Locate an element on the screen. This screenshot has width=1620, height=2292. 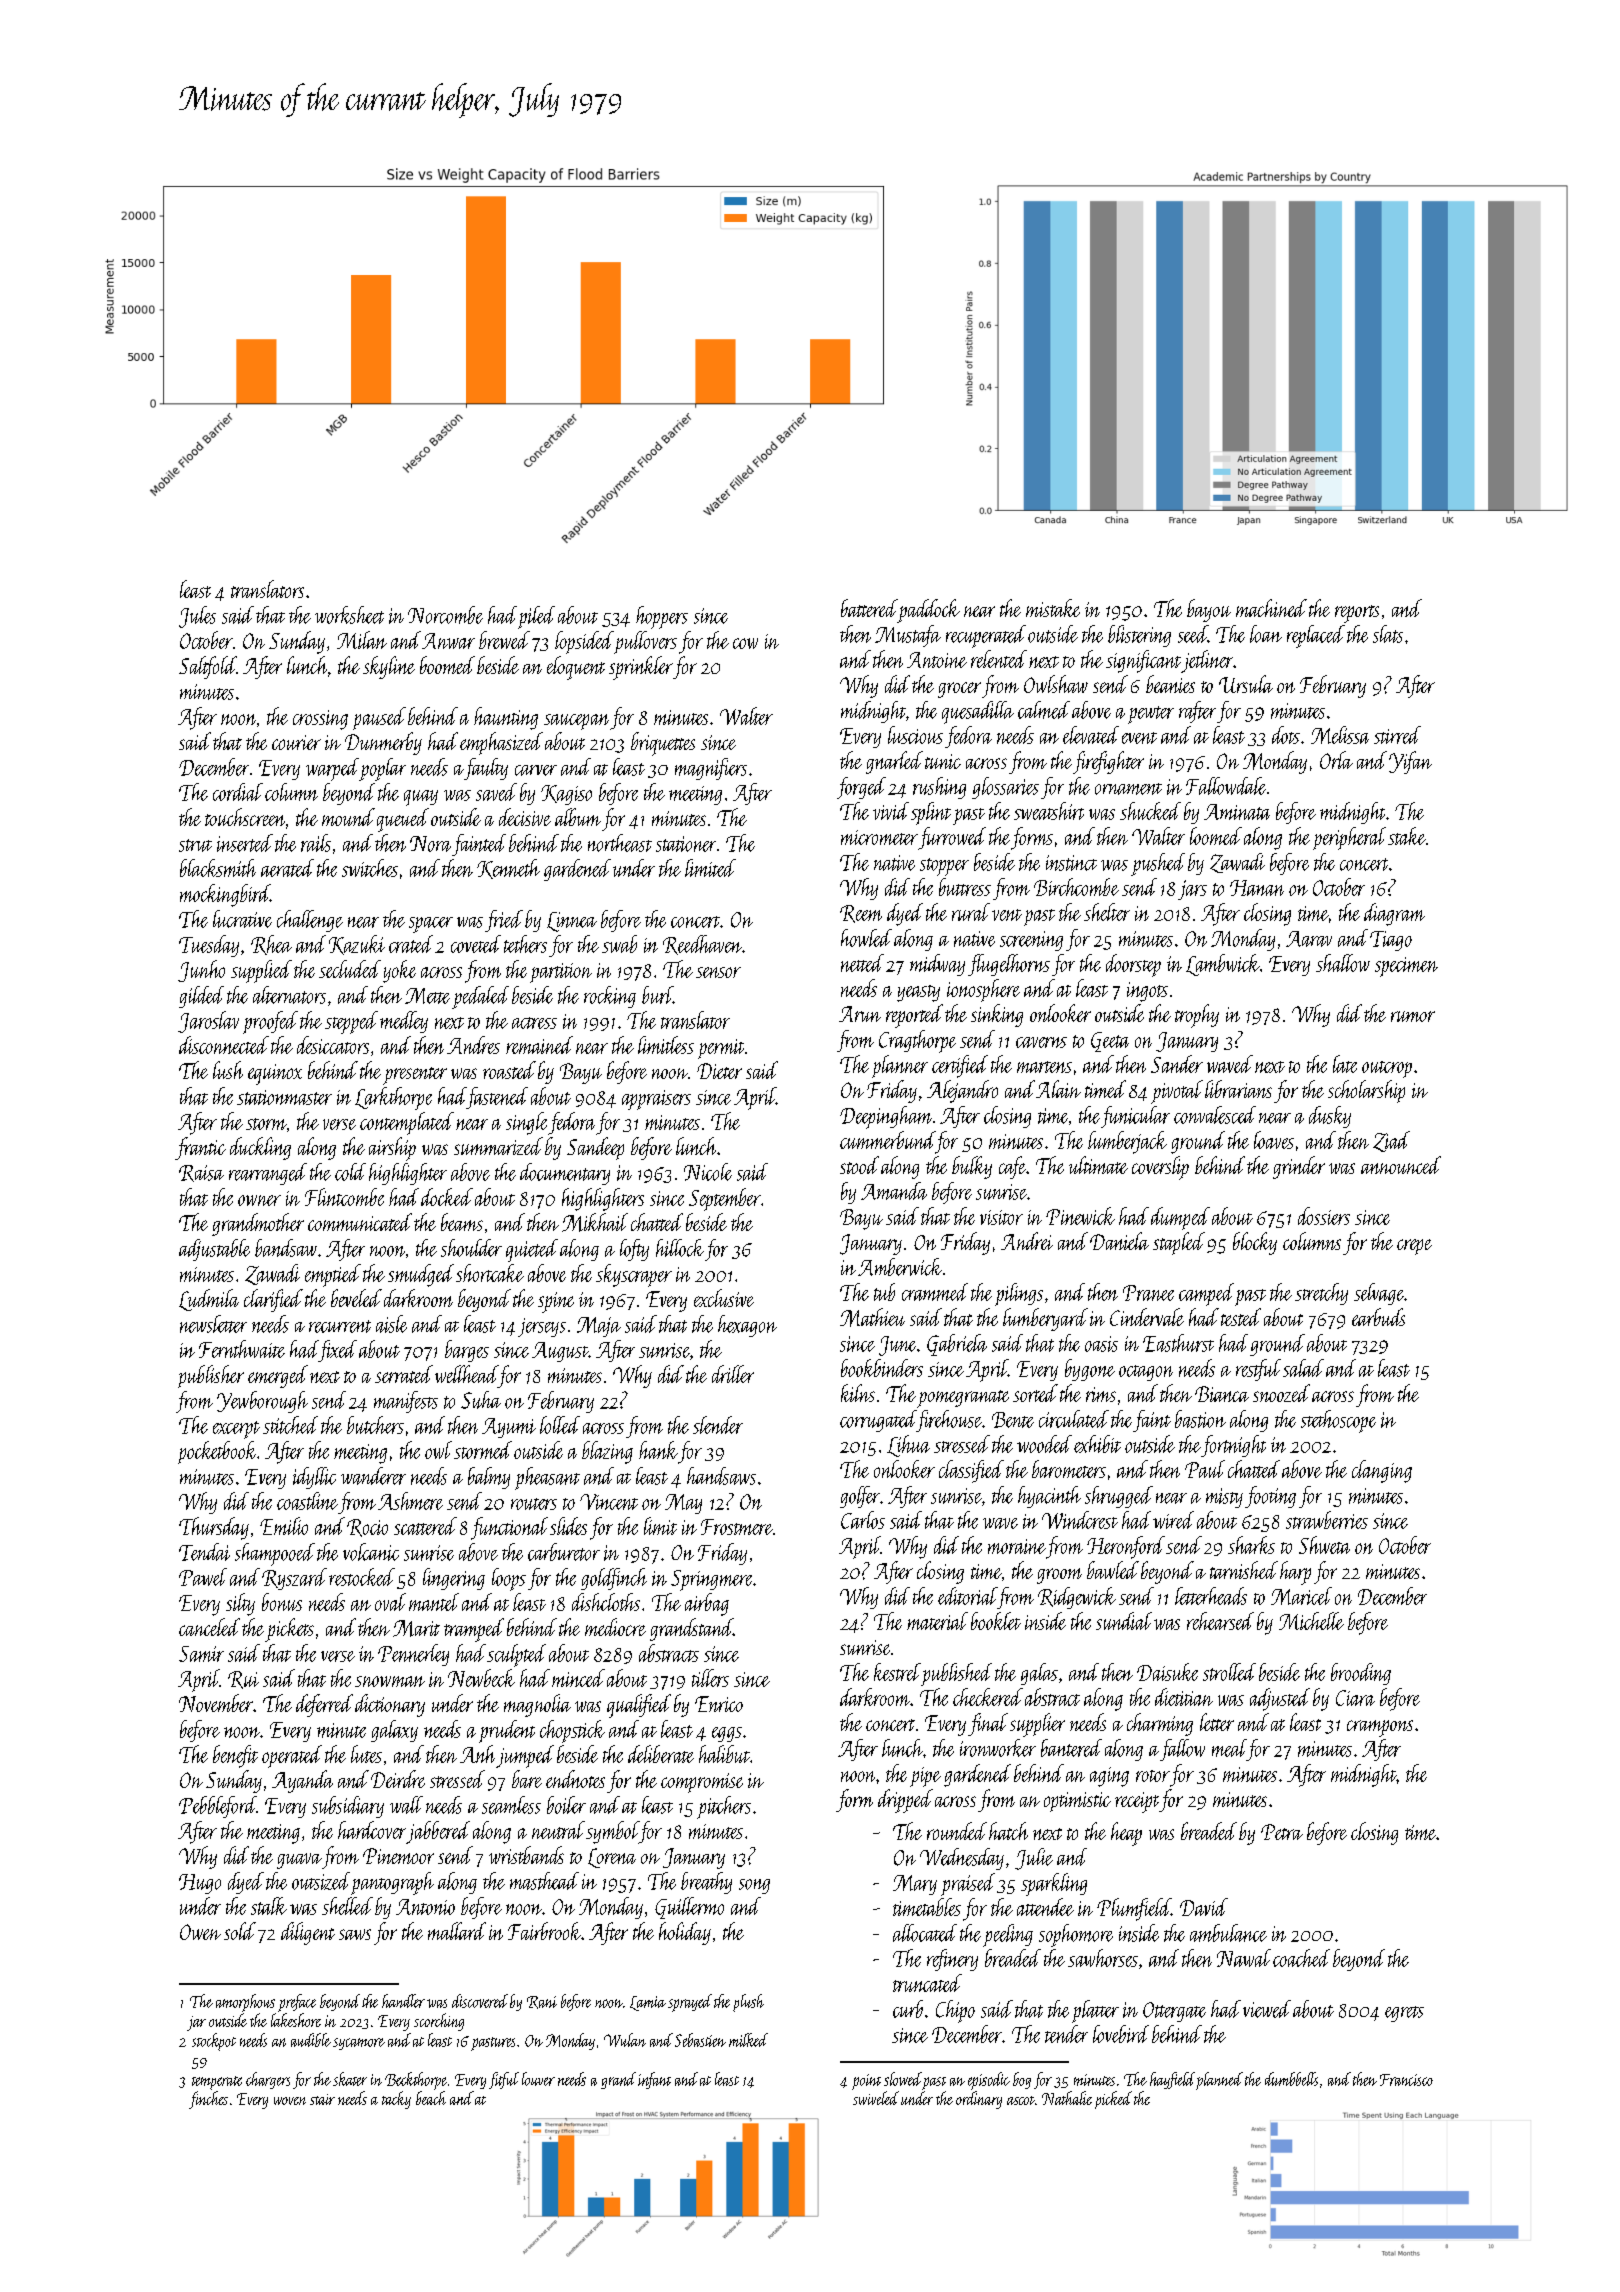
briquettes is located at coordinates (663, 744).
